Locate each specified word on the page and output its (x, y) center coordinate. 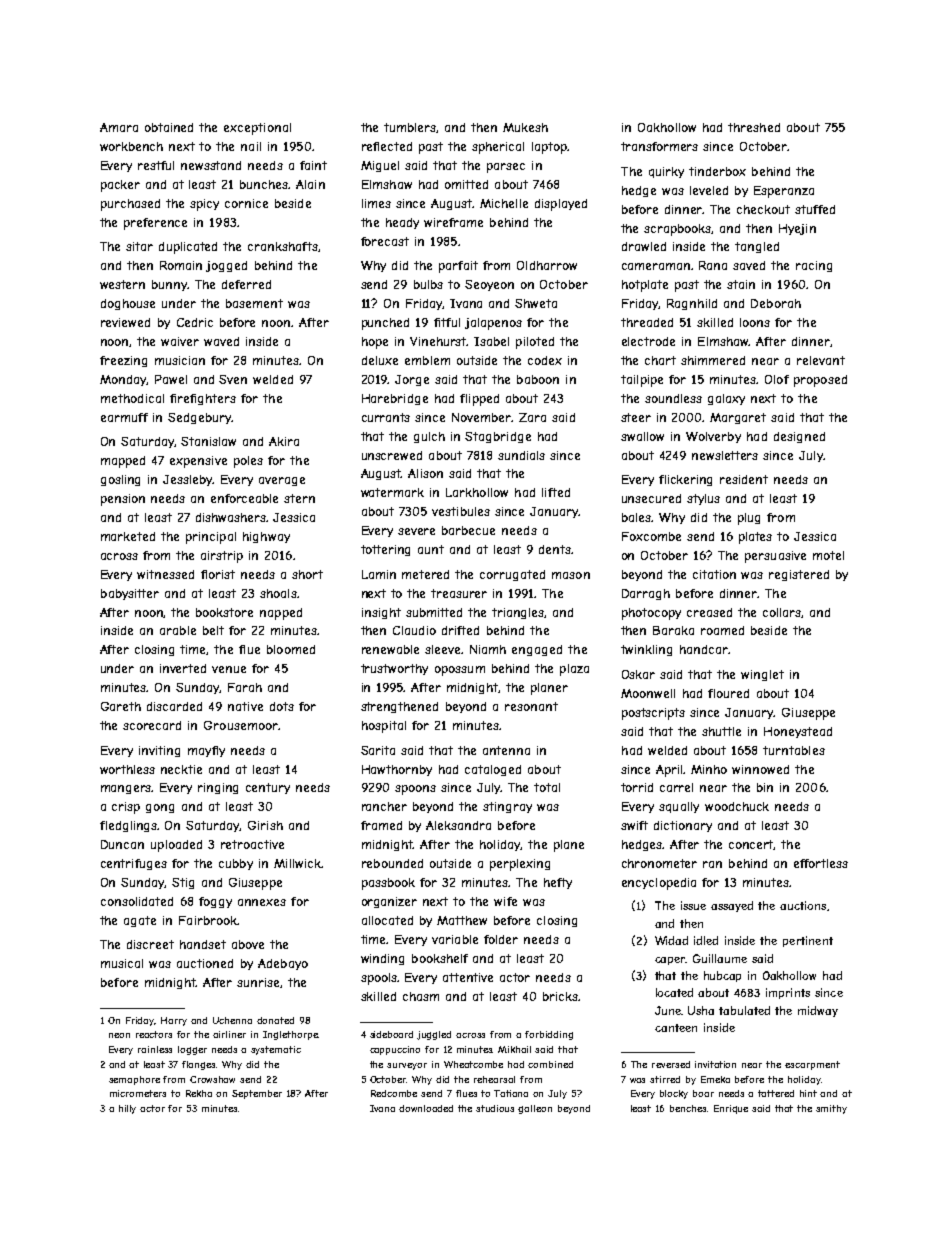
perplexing (520, 865)
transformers (659, 146)
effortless (821, 863)
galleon (535, 1109)
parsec (506, 168)
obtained (169, 127)
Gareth (121, 706)
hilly (127, 1109)
